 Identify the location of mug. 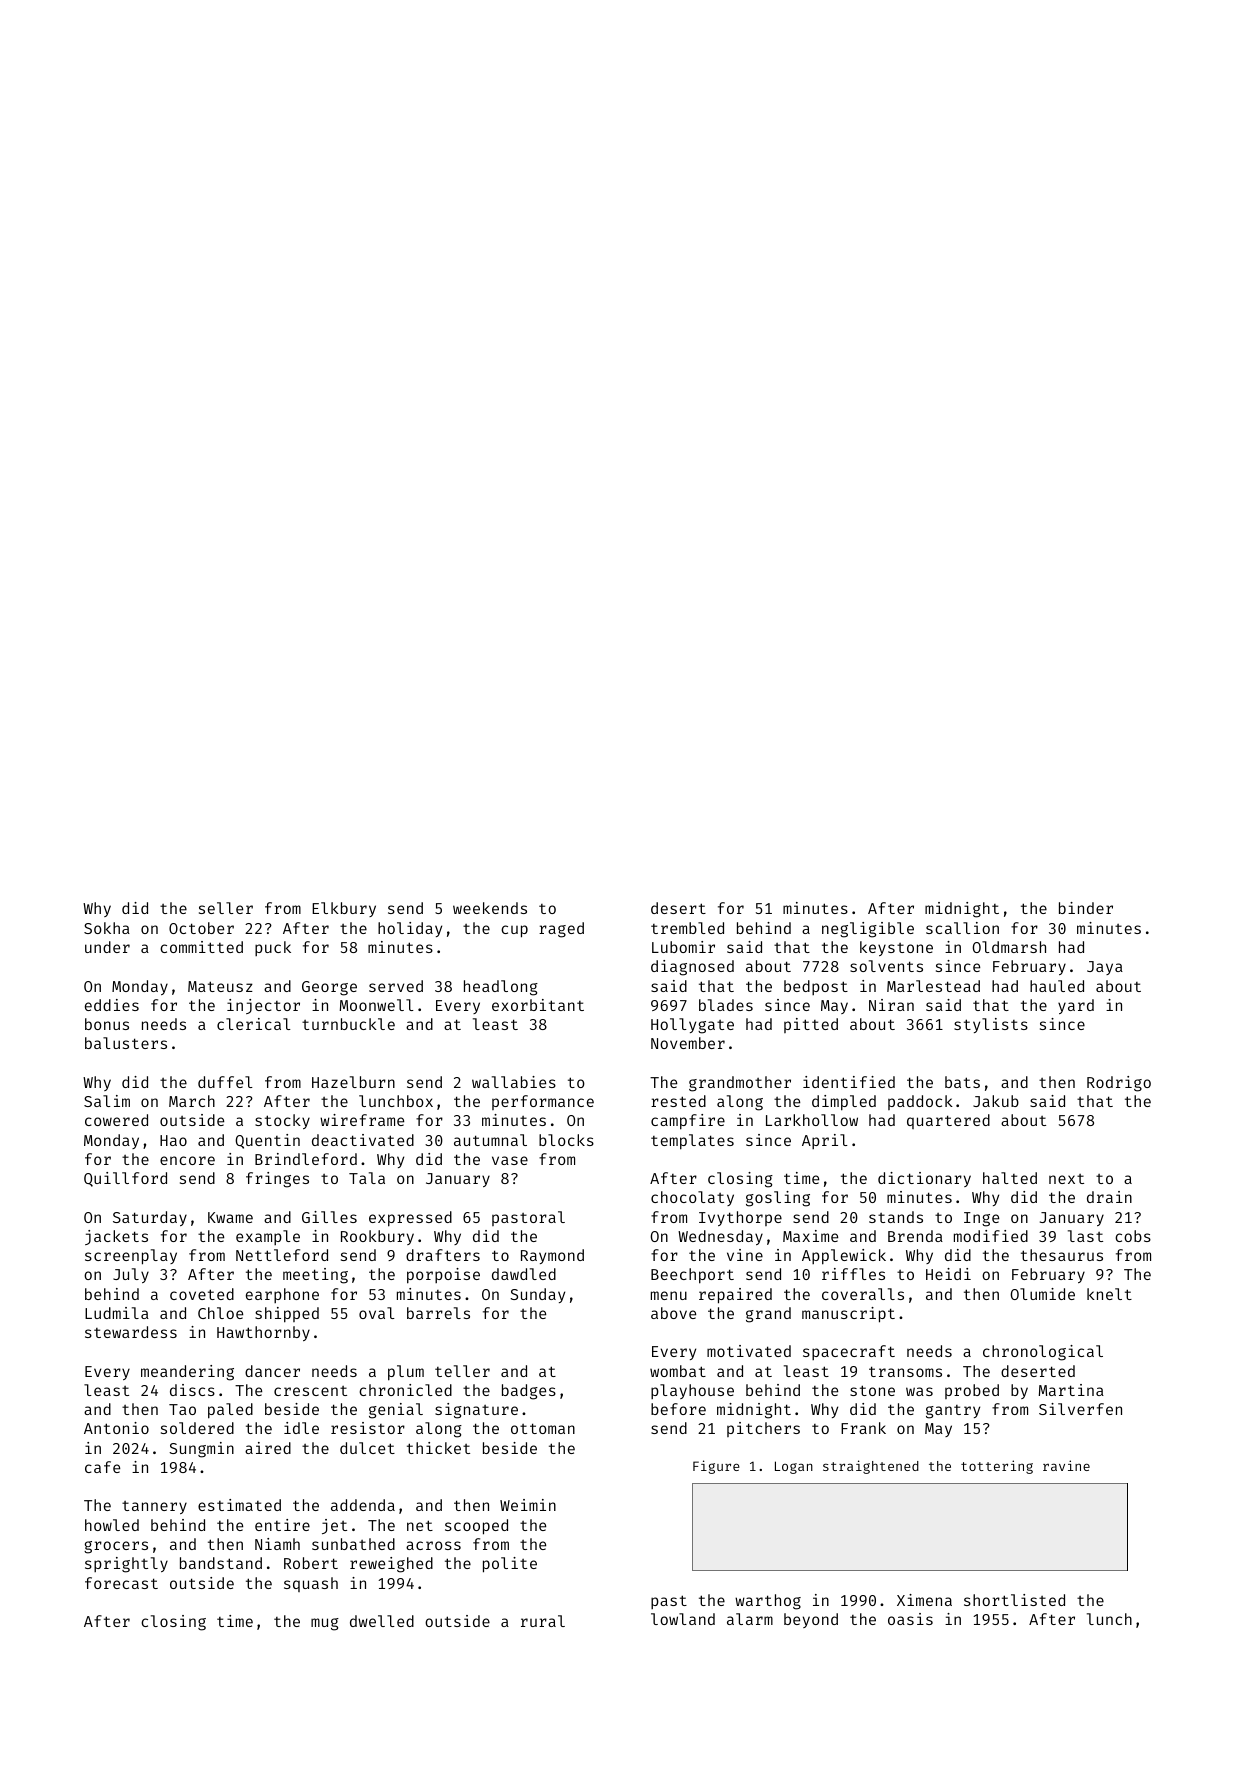
(325, 1624).
